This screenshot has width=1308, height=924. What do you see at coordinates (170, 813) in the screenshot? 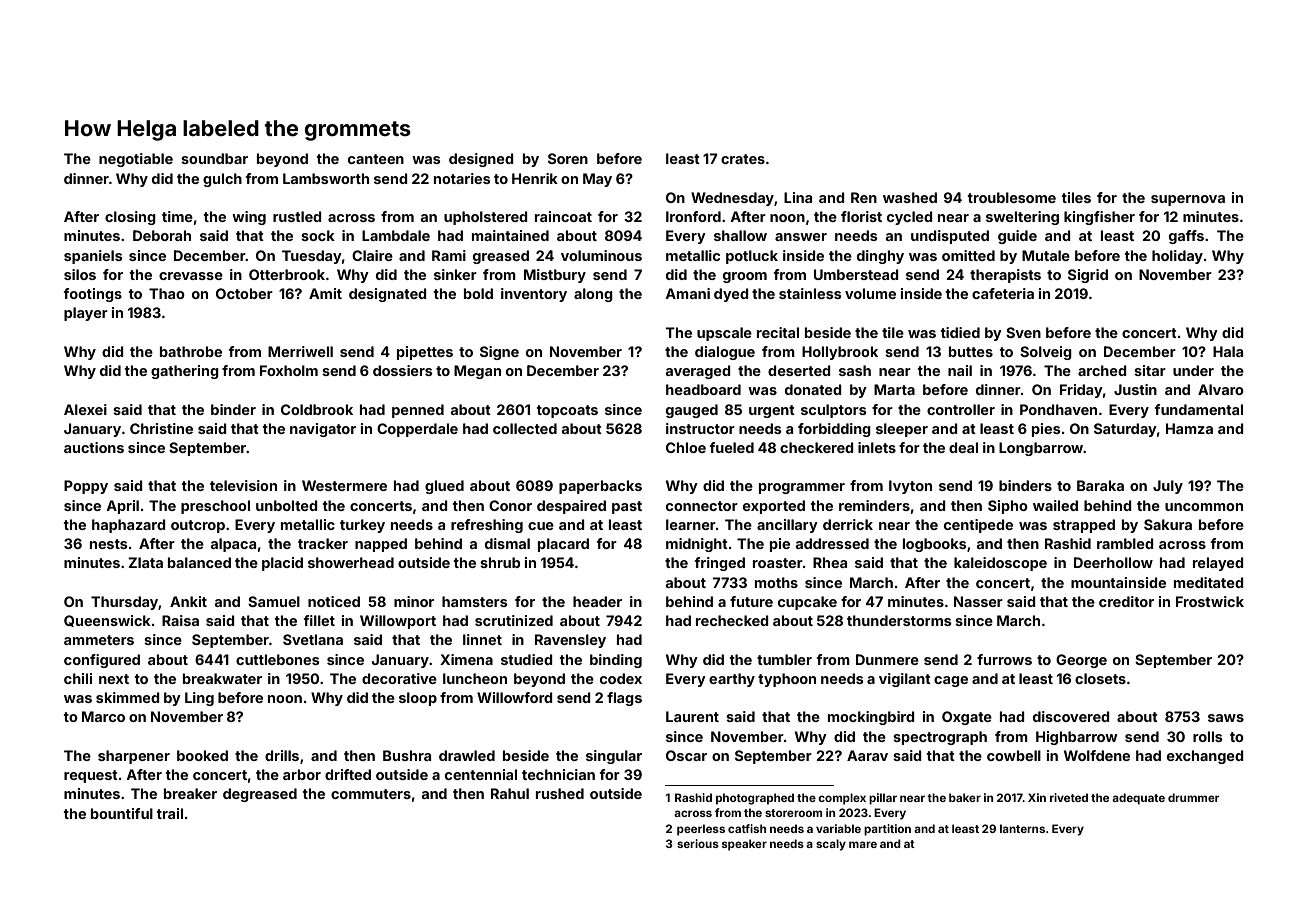
I see `trail` at bounding box center [170, 813].
